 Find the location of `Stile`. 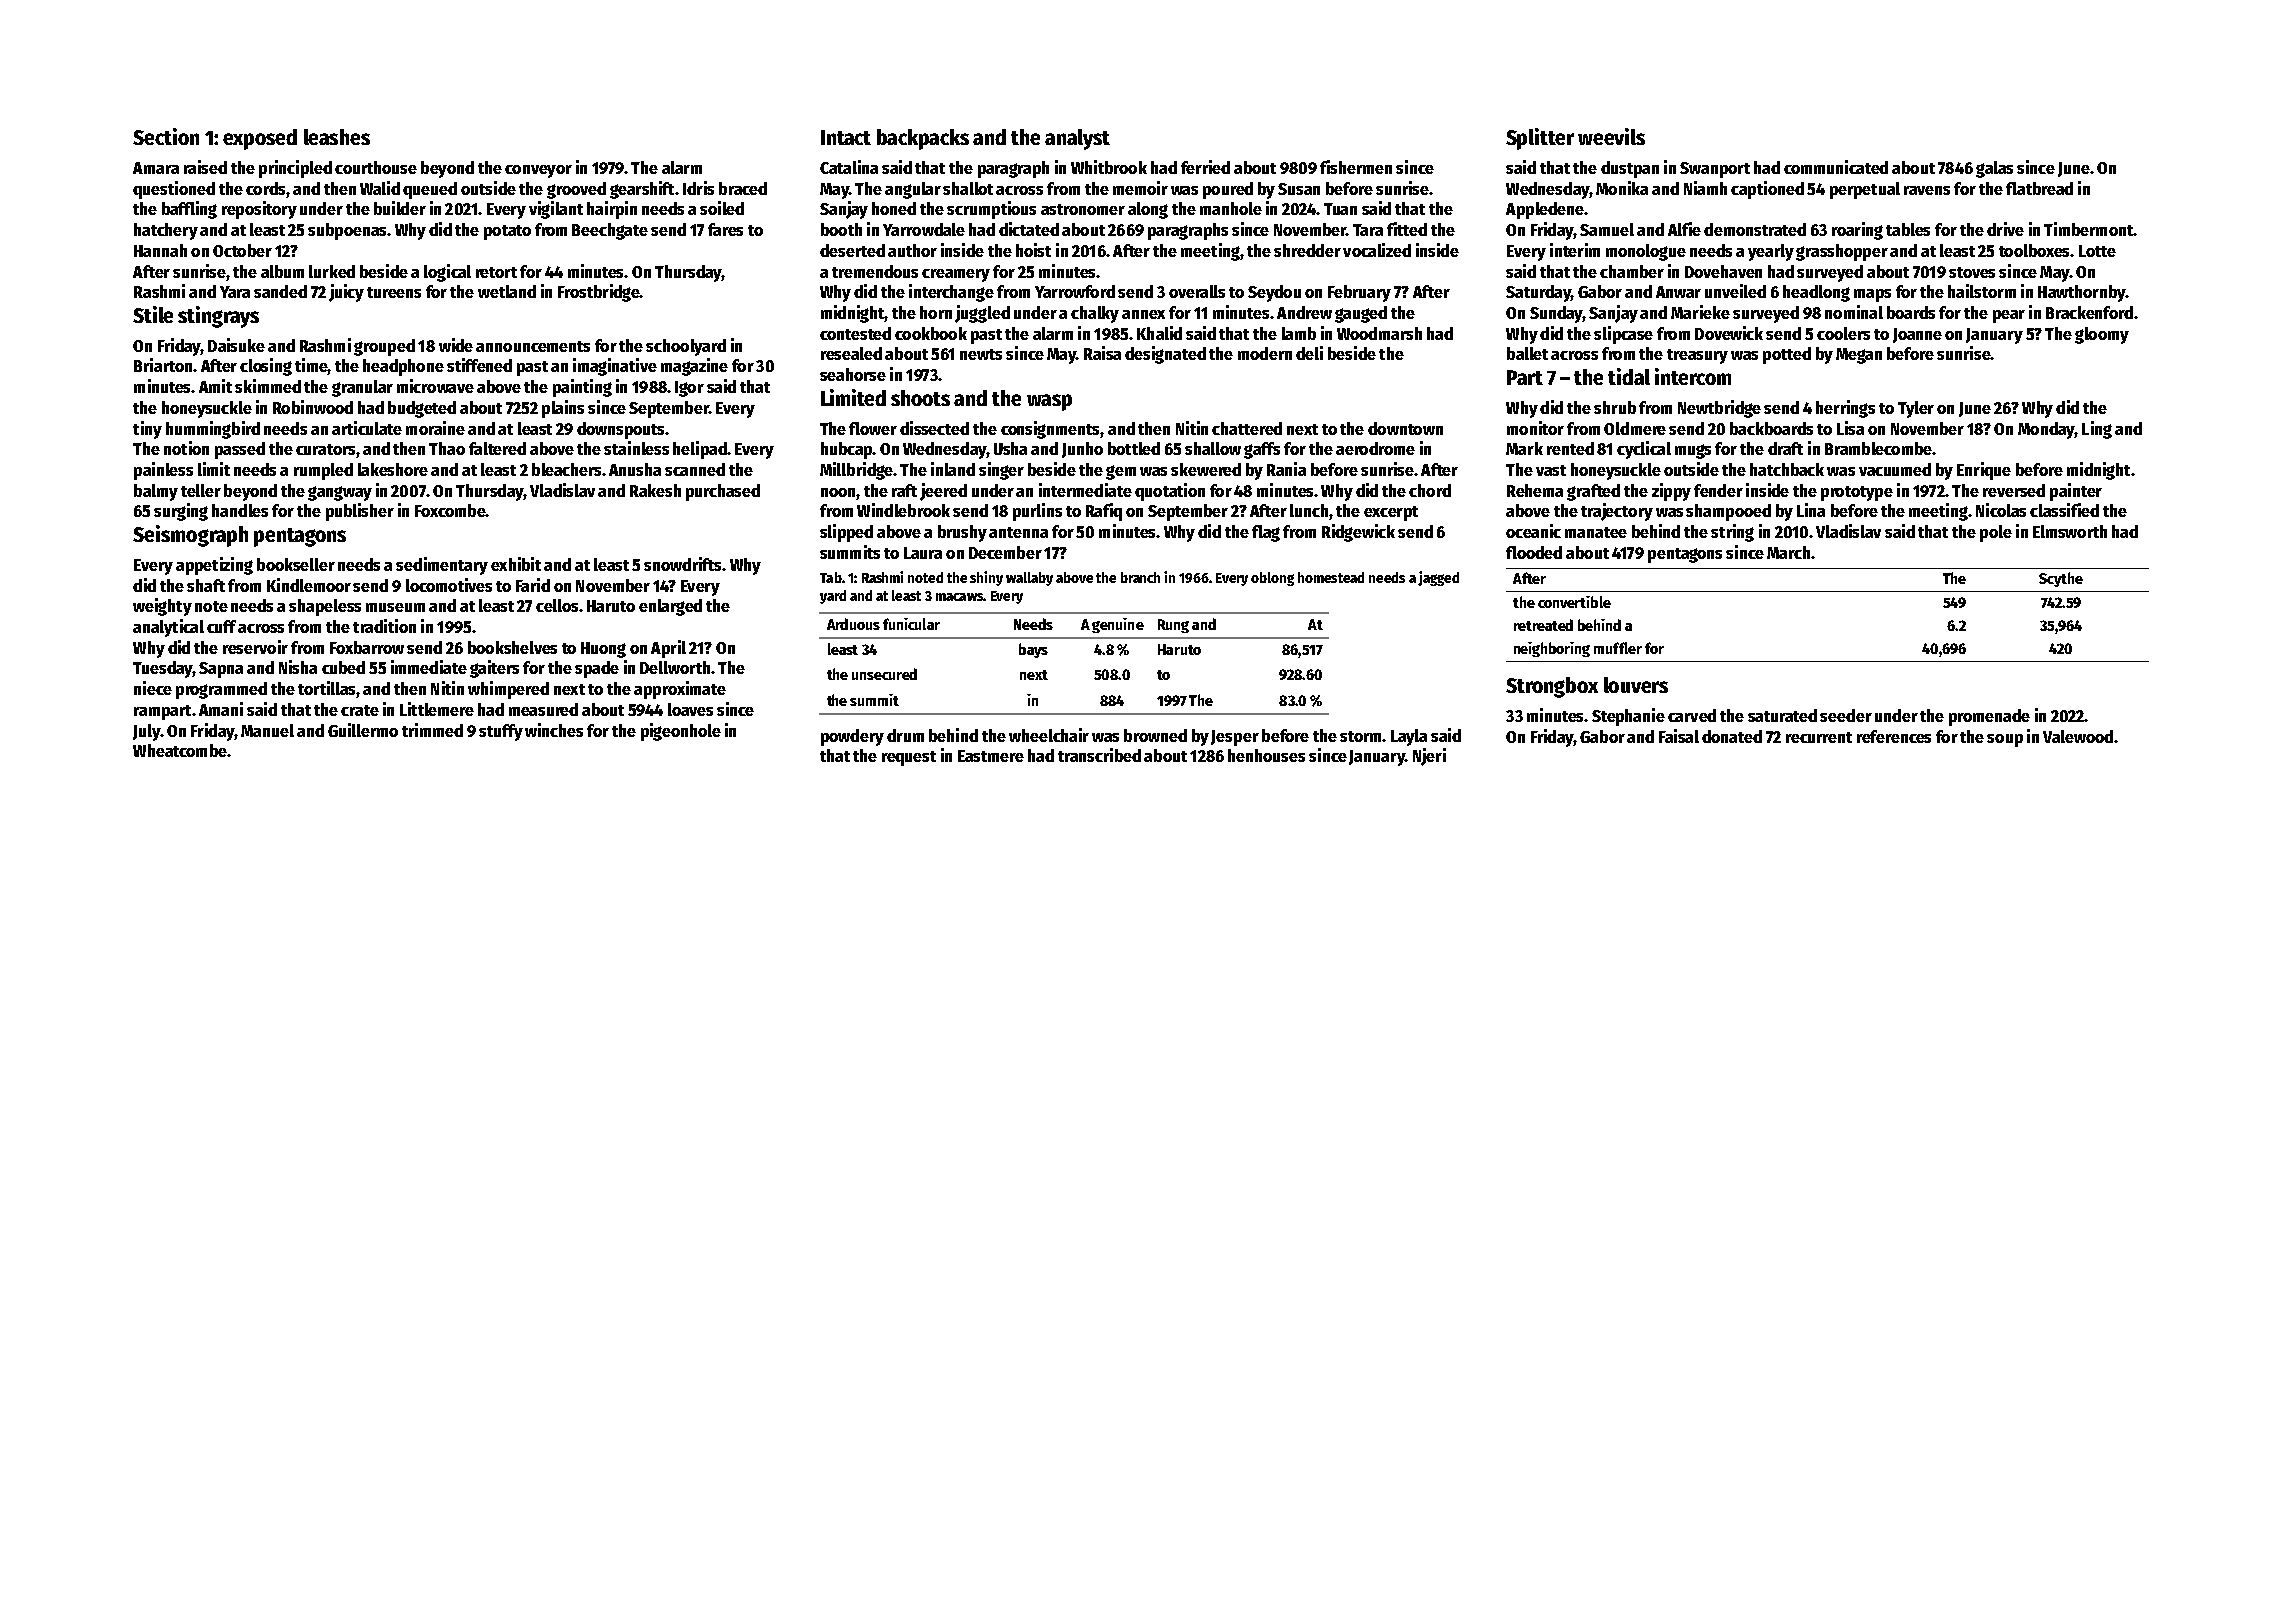

Stile is located at coordinates (153, 314).
